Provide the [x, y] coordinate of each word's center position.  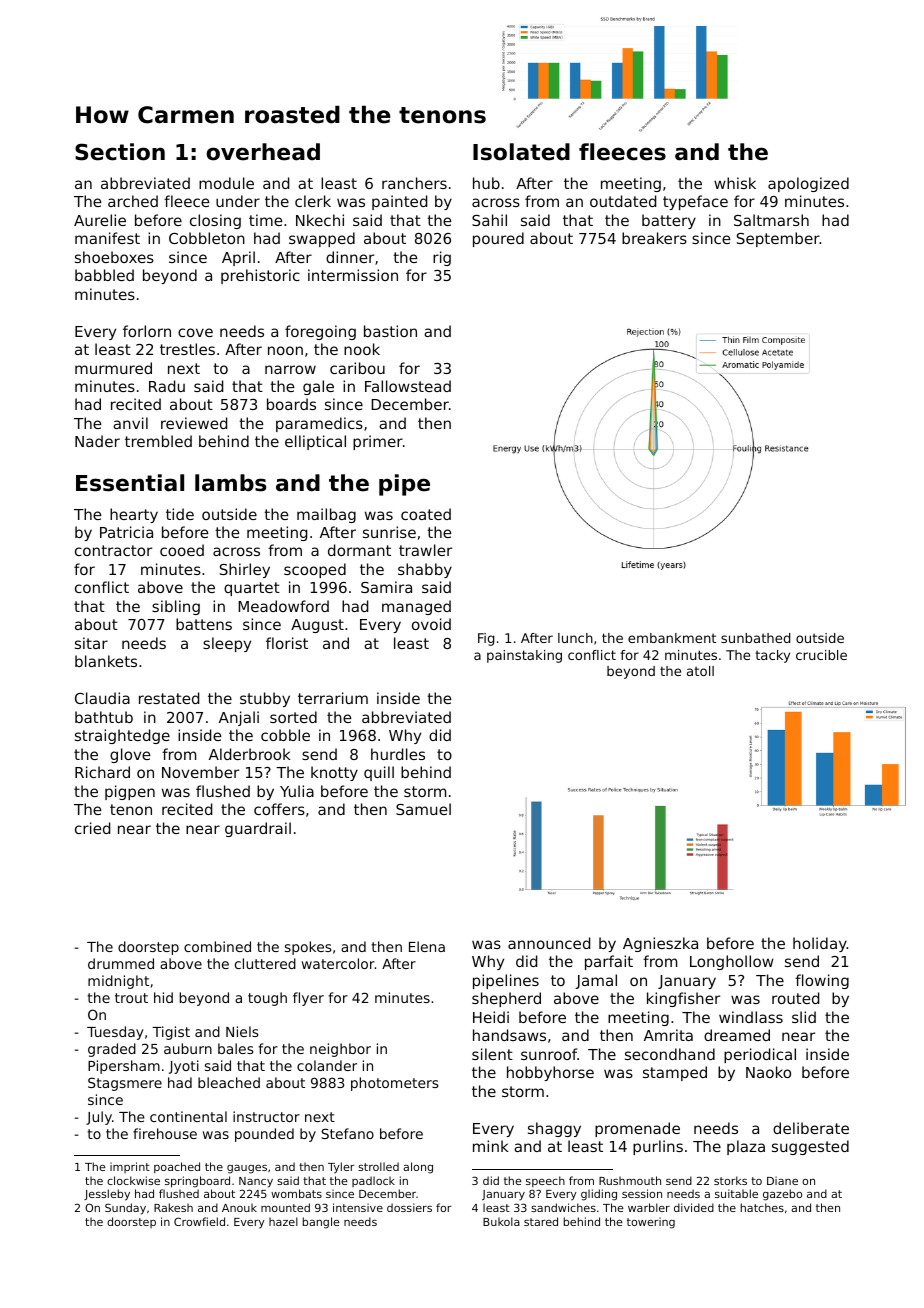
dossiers [409, 1207]
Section [120, 152]
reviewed [194, 423]
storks [730, 1180]
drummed [121, 963]
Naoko [768, 1072]
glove [130, 755]
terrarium [333, 698]
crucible [821, 655]
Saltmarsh [771, 220]
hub [486, 183]
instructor [266, 1116]
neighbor [340, 1050]
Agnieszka [660, 944]
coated [426, 514]
